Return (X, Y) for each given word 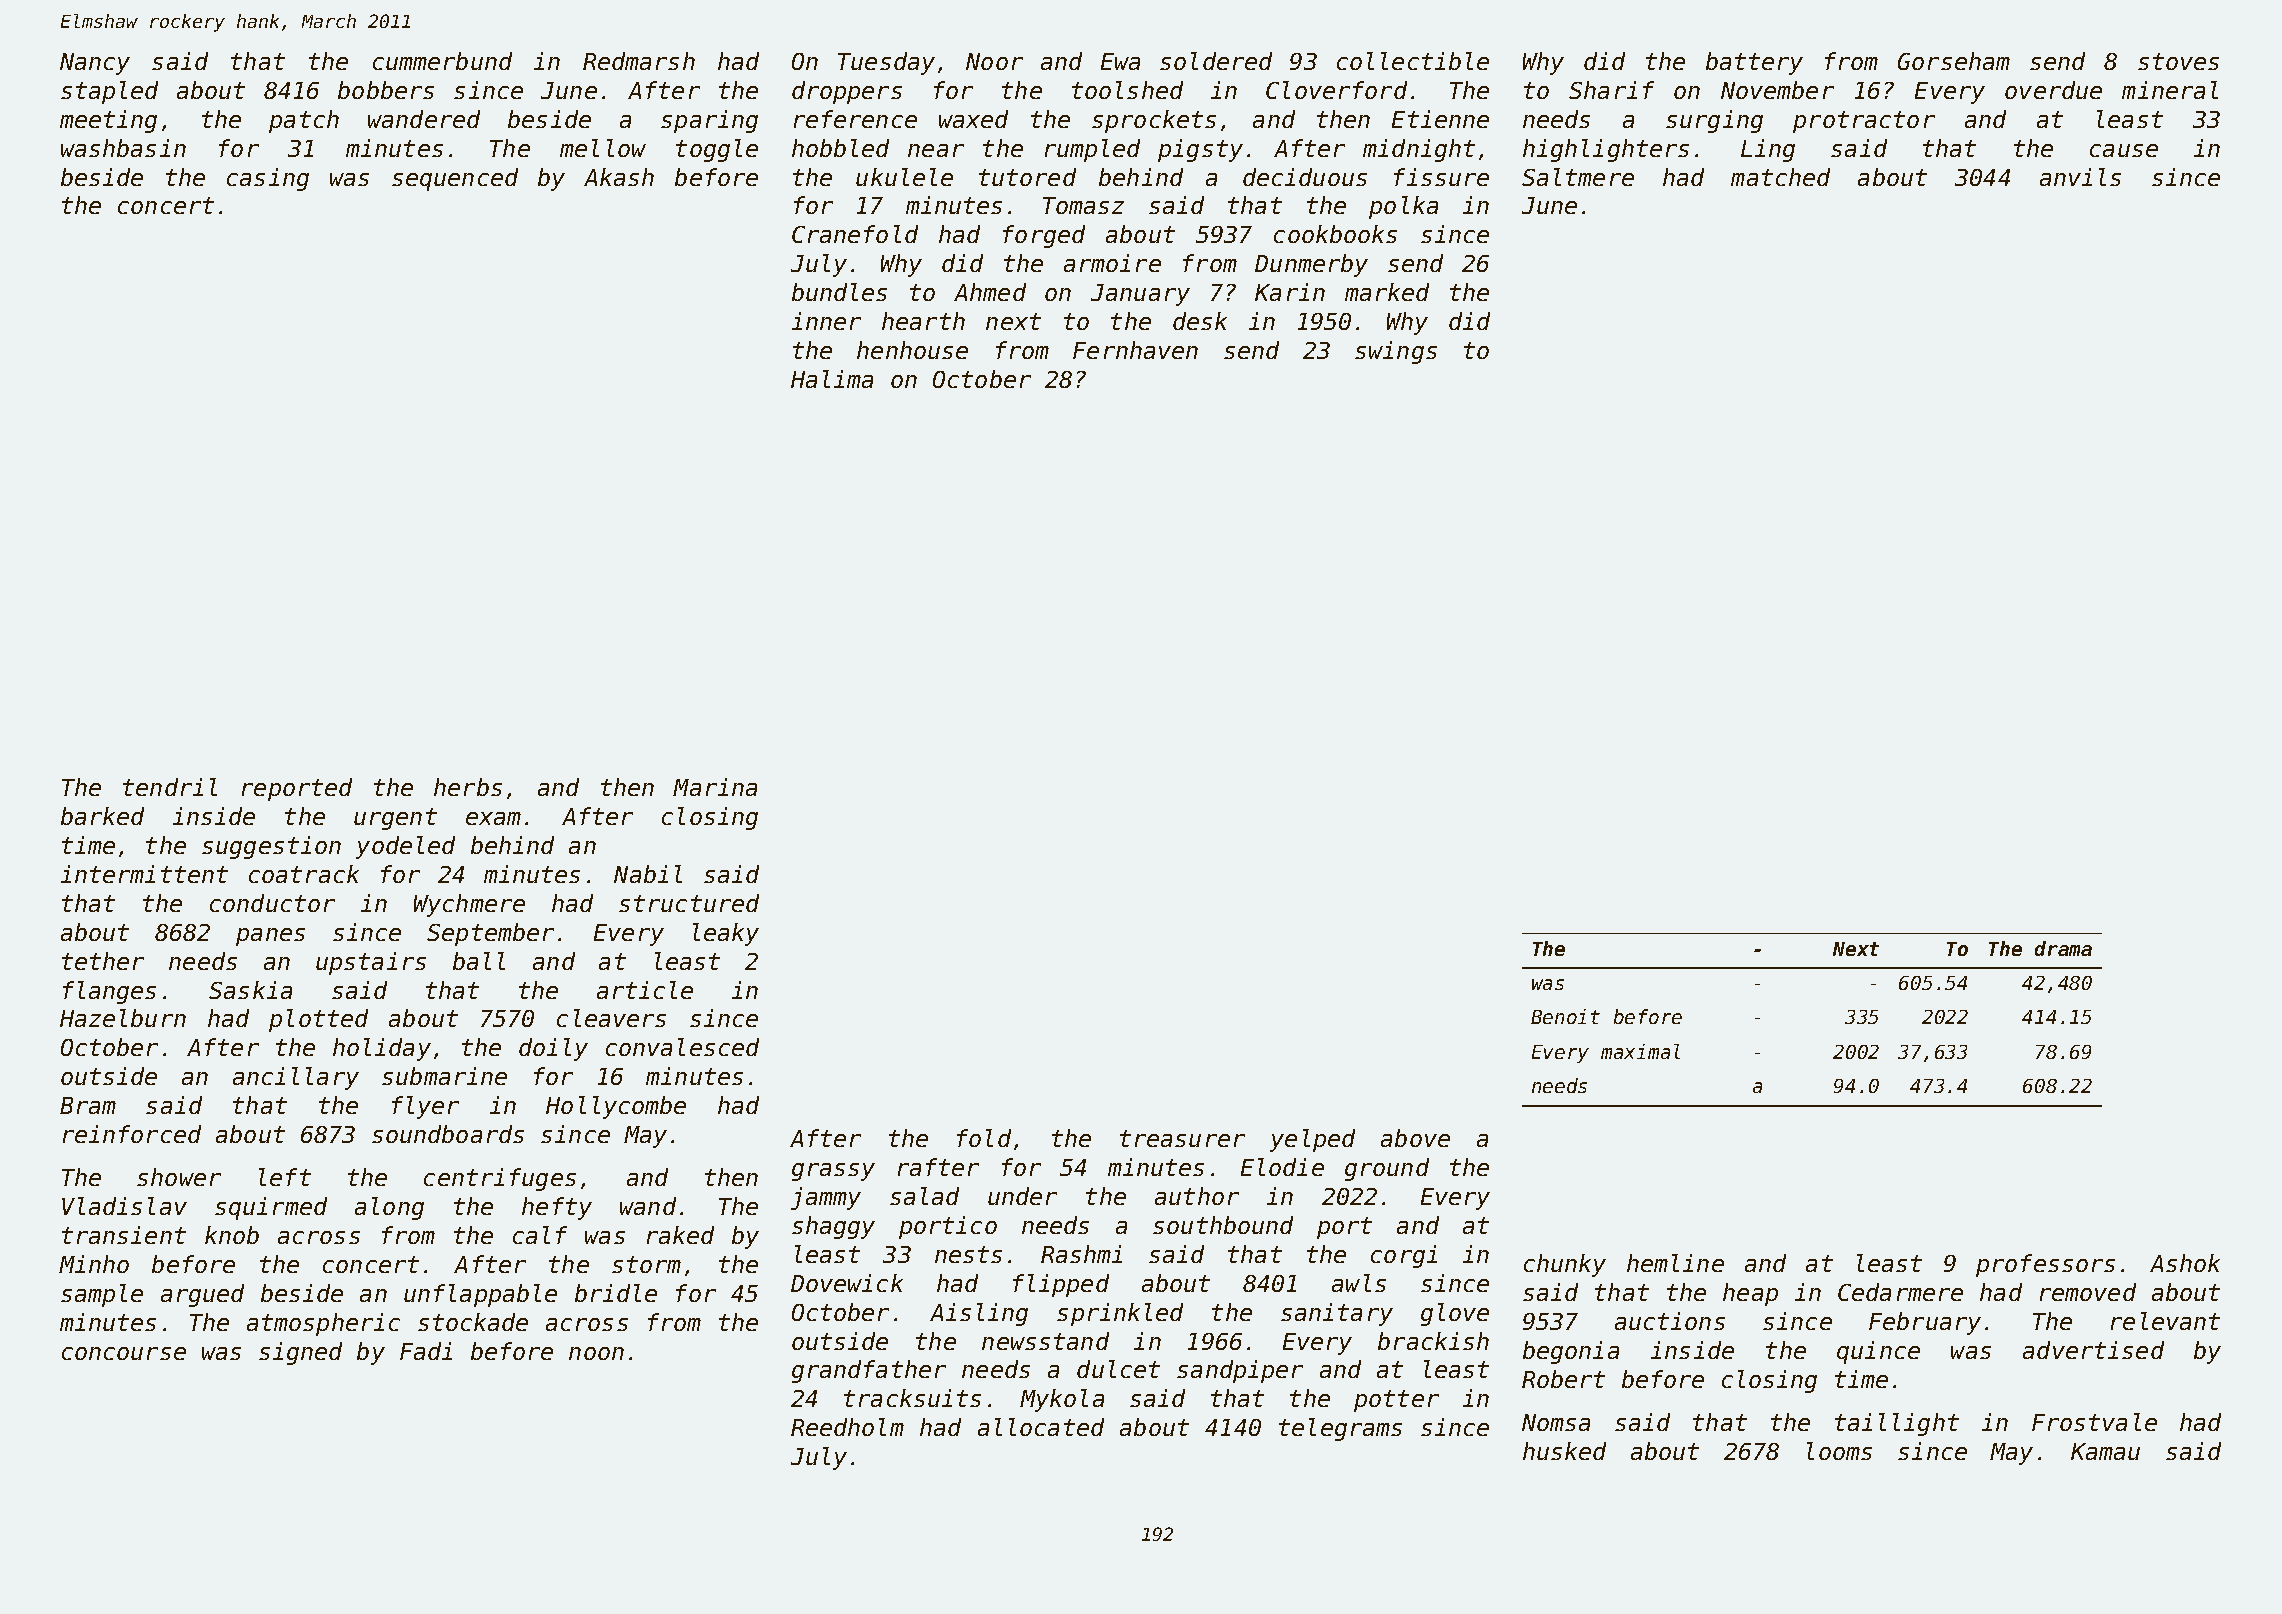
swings (1396, 352)
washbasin (123, 148)
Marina (715, 787)
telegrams (1340, 1429)
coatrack (304, 874)
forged (1044, 236)
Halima (832, 379)
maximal (1640, 1051)
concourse (124, 1353)
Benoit (1565, 1016)
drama (2063, 948)
